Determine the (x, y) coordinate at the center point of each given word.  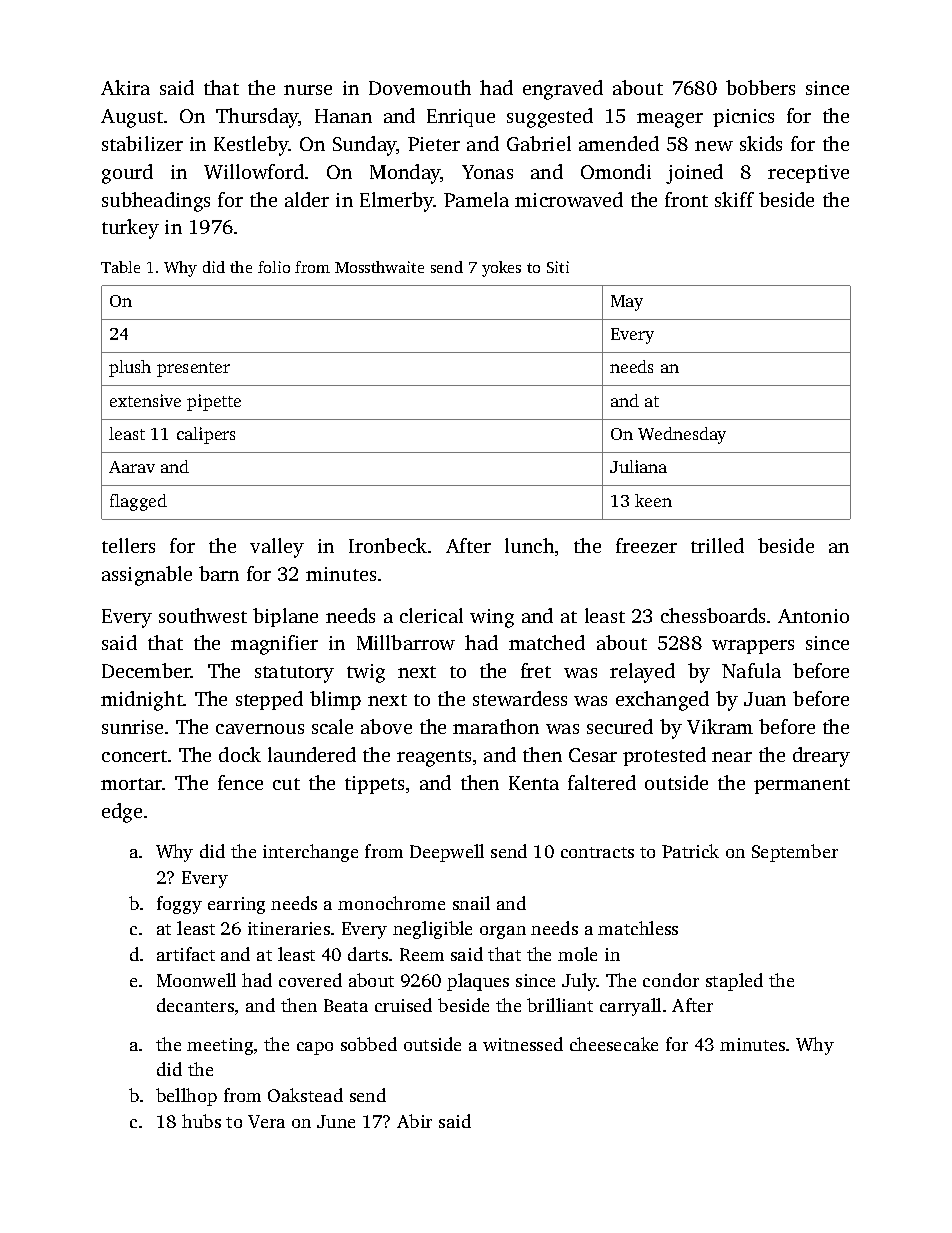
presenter (193, 369)
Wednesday (682, 435)
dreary (821, 757)
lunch (529, 545)
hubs (201, 1121)
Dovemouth (420, 87)
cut (286, 784)
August (132, 118)
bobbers (760, 87)
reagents (434, 758)
